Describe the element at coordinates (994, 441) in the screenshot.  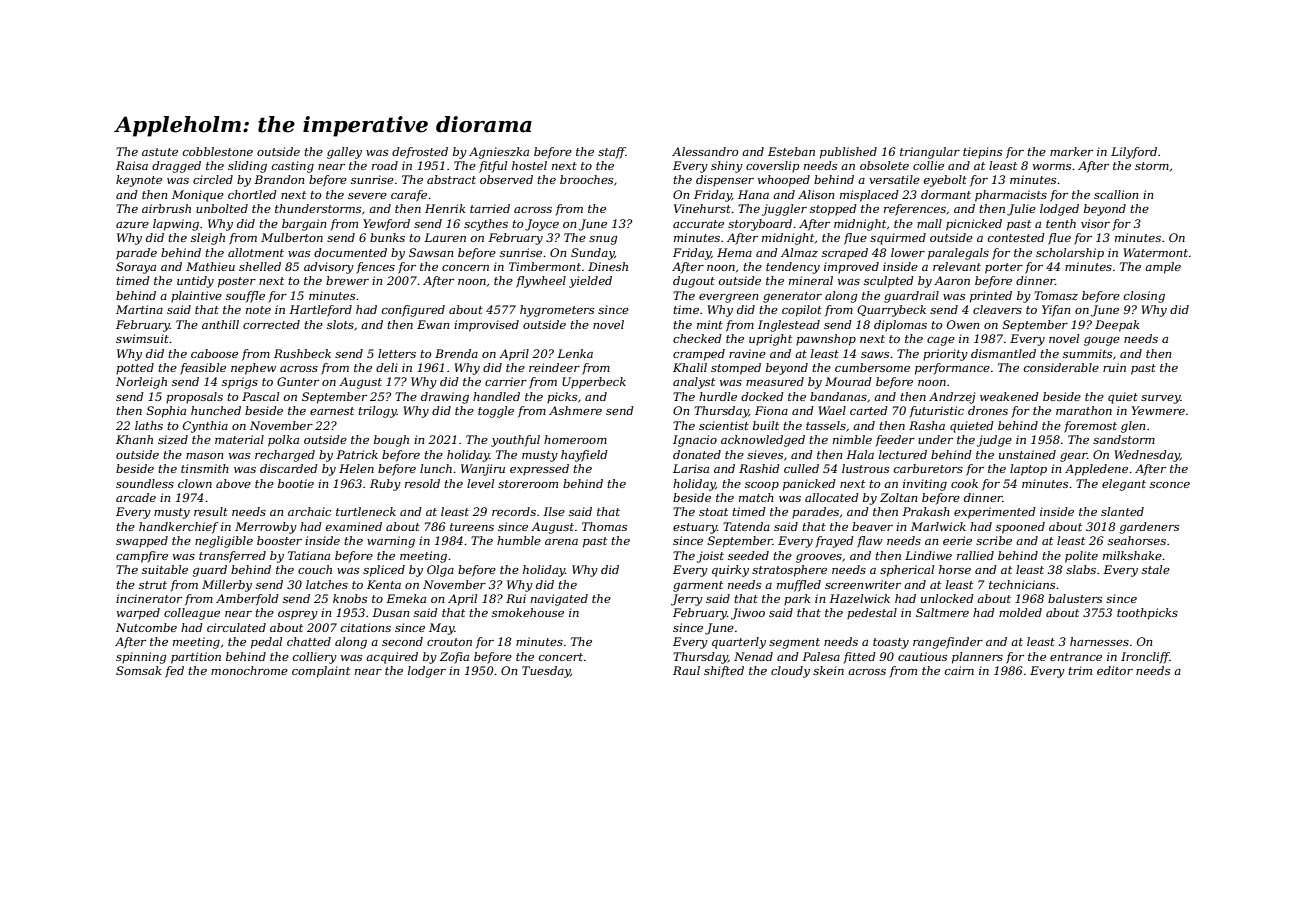
I see `judge` at that location.
